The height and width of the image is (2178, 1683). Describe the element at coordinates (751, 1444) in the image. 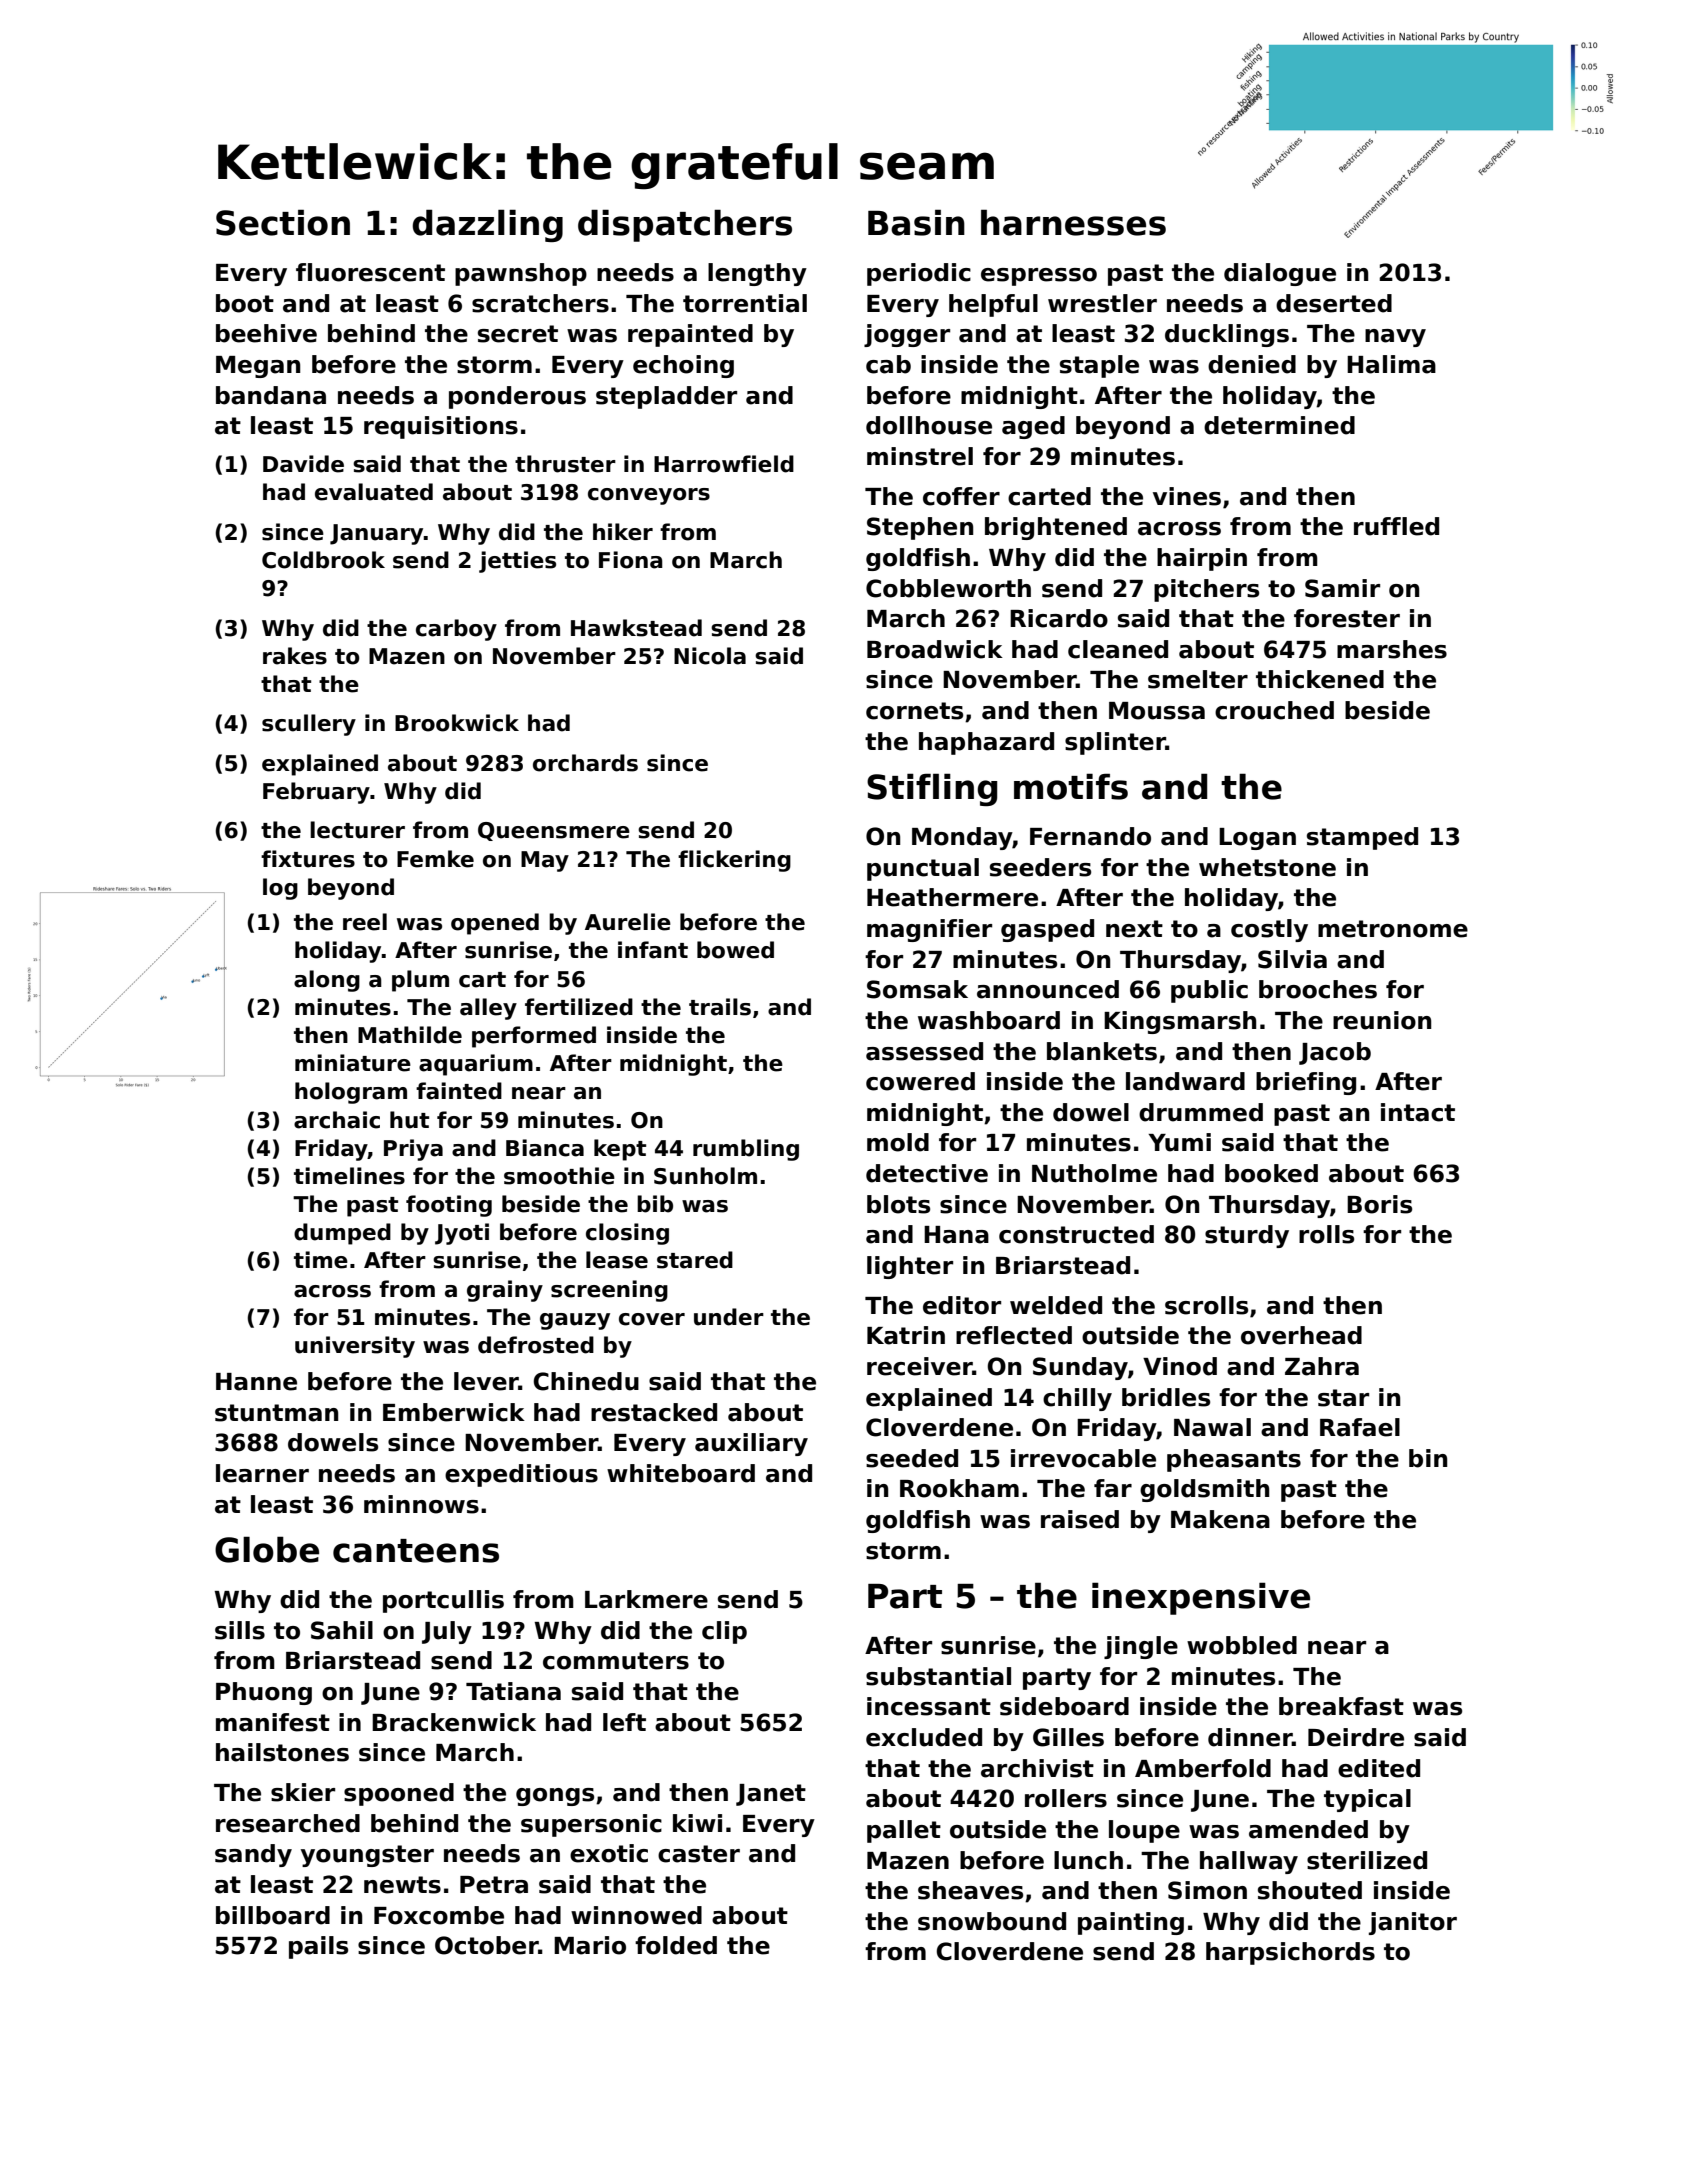

I see `auxiliary` at that location.
